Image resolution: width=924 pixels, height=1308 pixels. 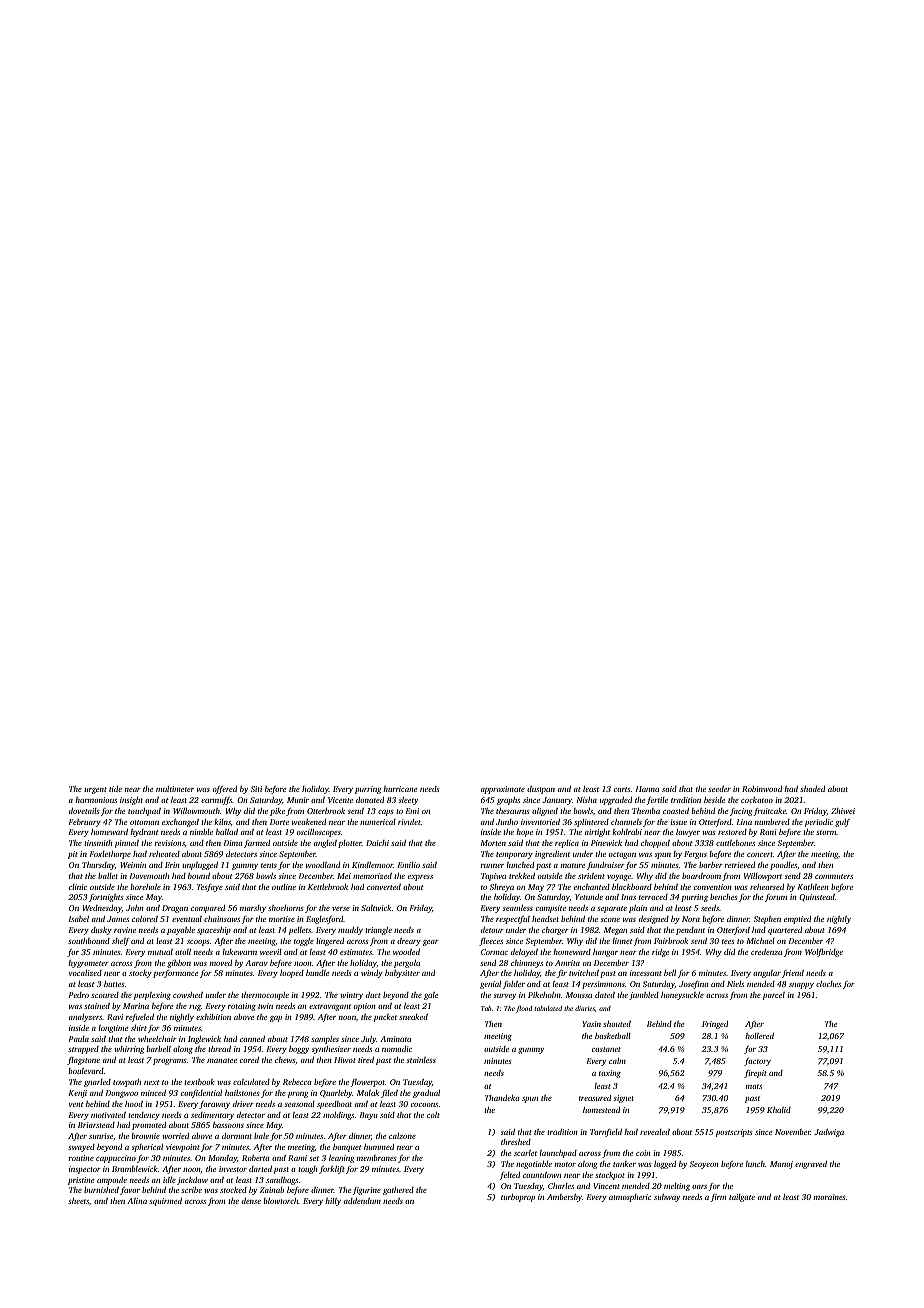 What do you see at coordinates (175, 789) in the screenshot?
I see `multimeter` at bounding box center [175, 789].
